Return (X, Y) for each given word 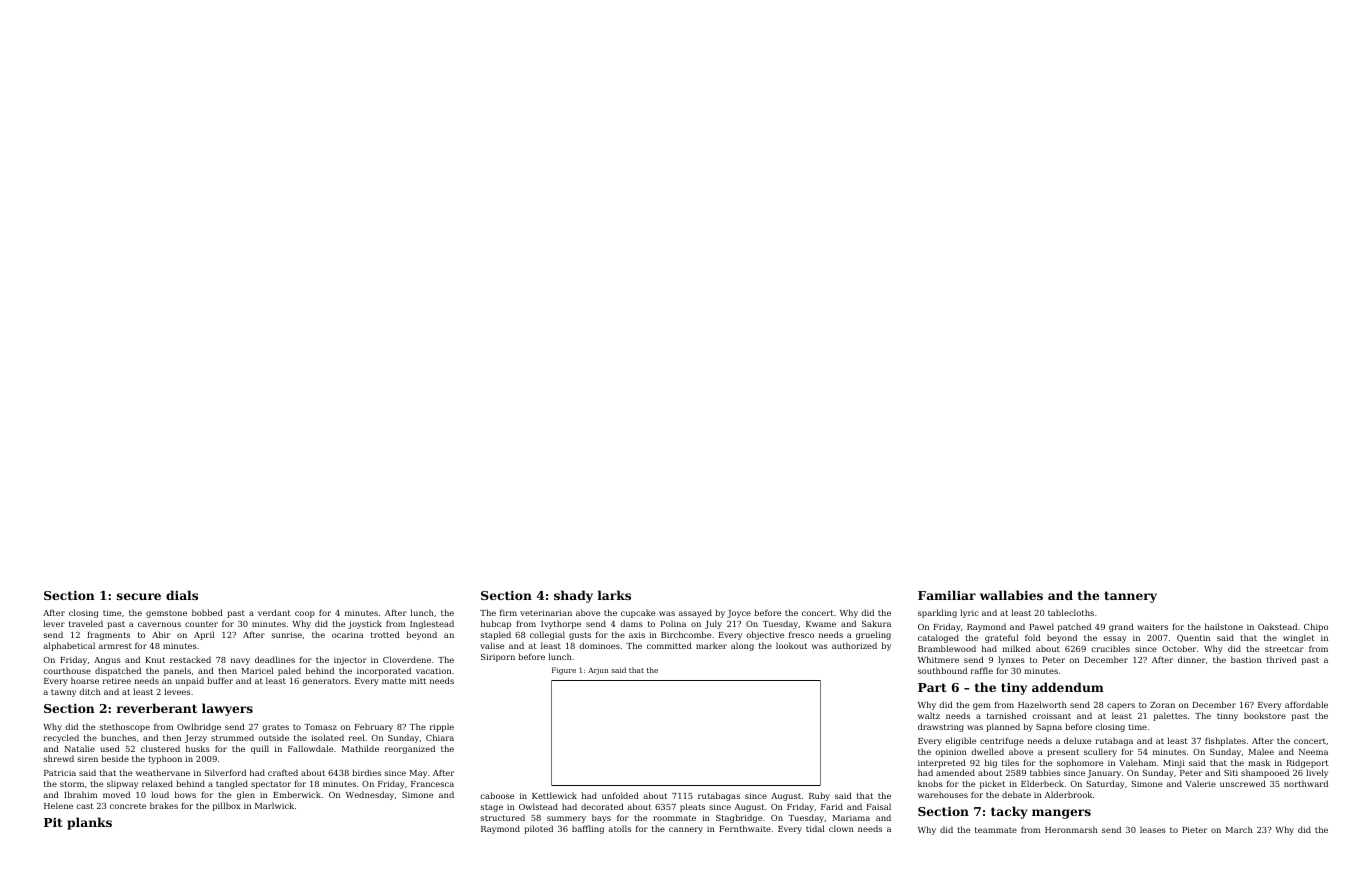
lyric (969, 613)
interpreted (942, 763)
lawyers (227, 709)
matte (394, 681)
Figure (564, 671)
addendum (1068, 687)
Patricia (60, 773)
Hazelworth (1042, 704)
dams (631, 623)
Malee (1261, 751)
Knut (155, 660)
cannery (686, 830)
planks (89, 823)
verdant (274, 612)
